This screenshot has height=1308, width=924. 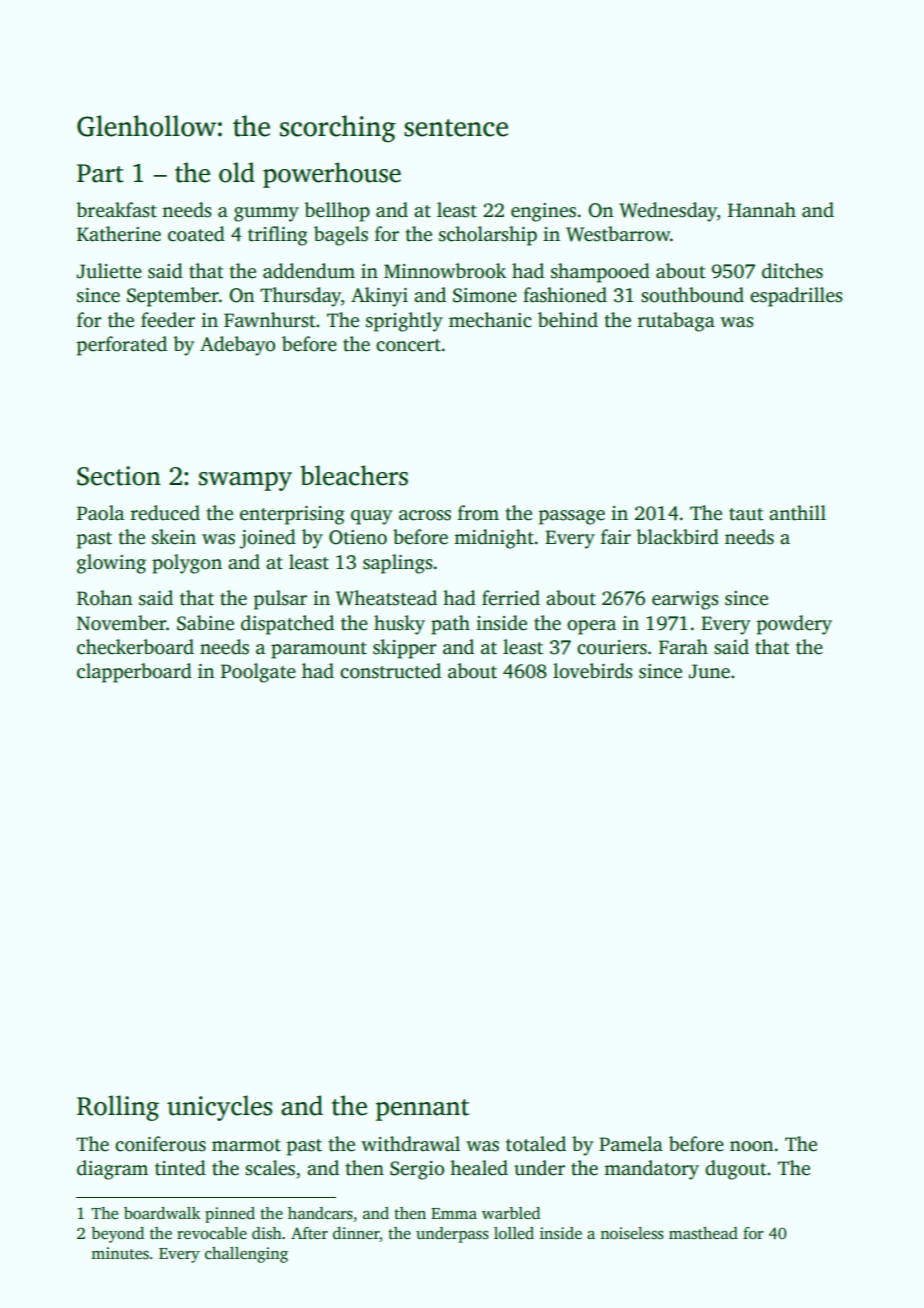 What do you see at coordinates (405, 649) in the screenshot?
I see `skipper` at bounding box center [405, 649].
